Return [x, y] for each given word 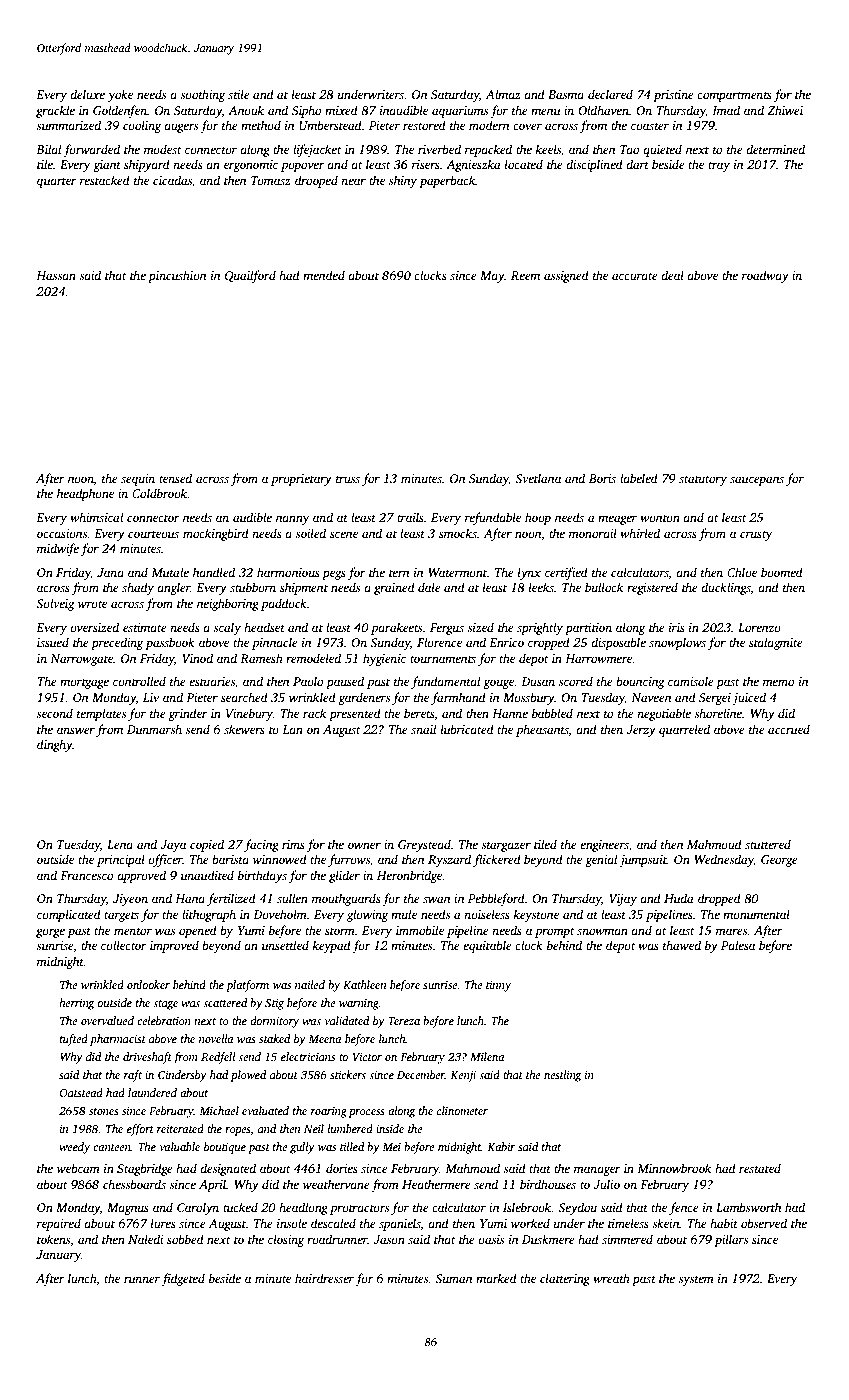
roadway [765, 276]
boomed [782, 572]
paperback [447, 181]
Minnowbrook [674, 1168]
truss [348, 479]
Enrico [506, 642]
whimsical [96, 517]
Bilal [48, 149]
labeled [639, 478]
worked [530, 1223]
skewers [244, 729]
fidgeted [183, 1279]
